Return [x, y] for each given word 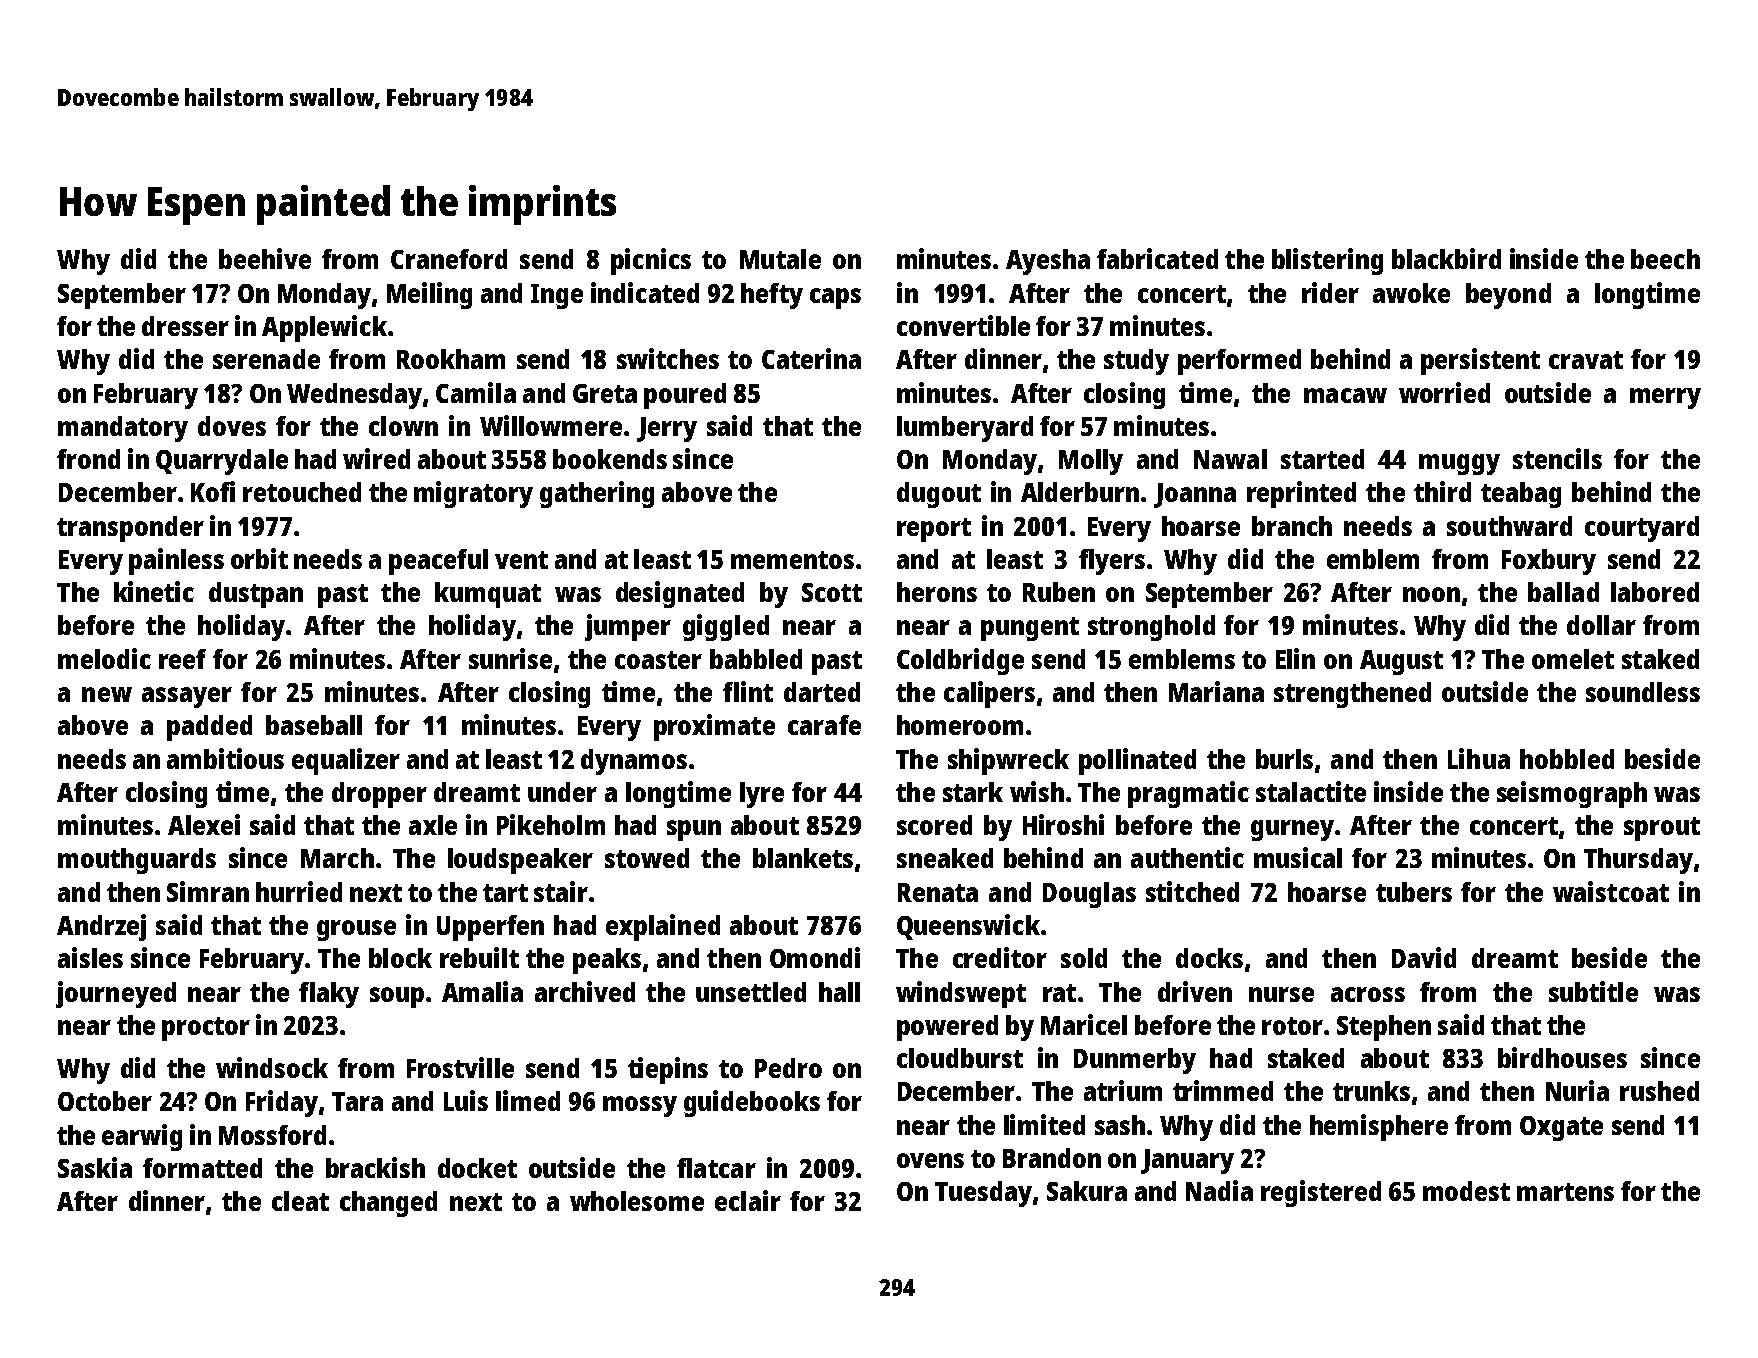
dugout [939, 495]
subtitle [1593, 991]
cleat [300, 1201]
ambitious [225, 758]
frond [88, 459]
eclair [748, 1200]
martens [1565, 1192]
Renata [938, 892]
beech [1665, 259]
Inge [557, 296]
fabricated [1157, 258]
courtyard [1642, 529]
